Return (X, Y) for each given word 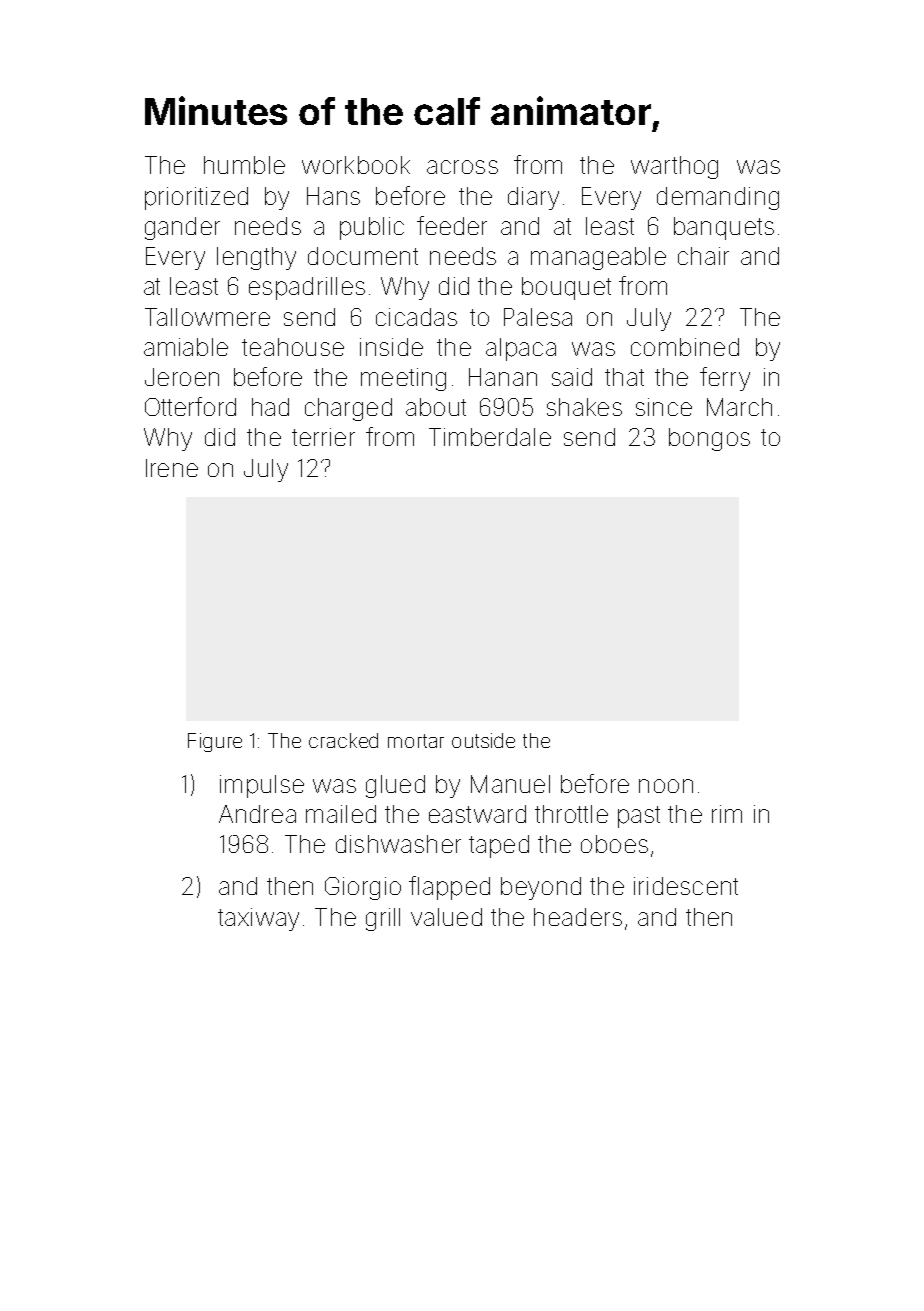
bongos (709, 439)
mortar (416, 741)
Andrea (257, 814)
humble (244, 165)
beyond (541, 888)
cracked (343, 740)
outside (483, 740)
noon (666, 786)
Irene (172, 468)
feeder (452, 225)
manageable (598, 258)
